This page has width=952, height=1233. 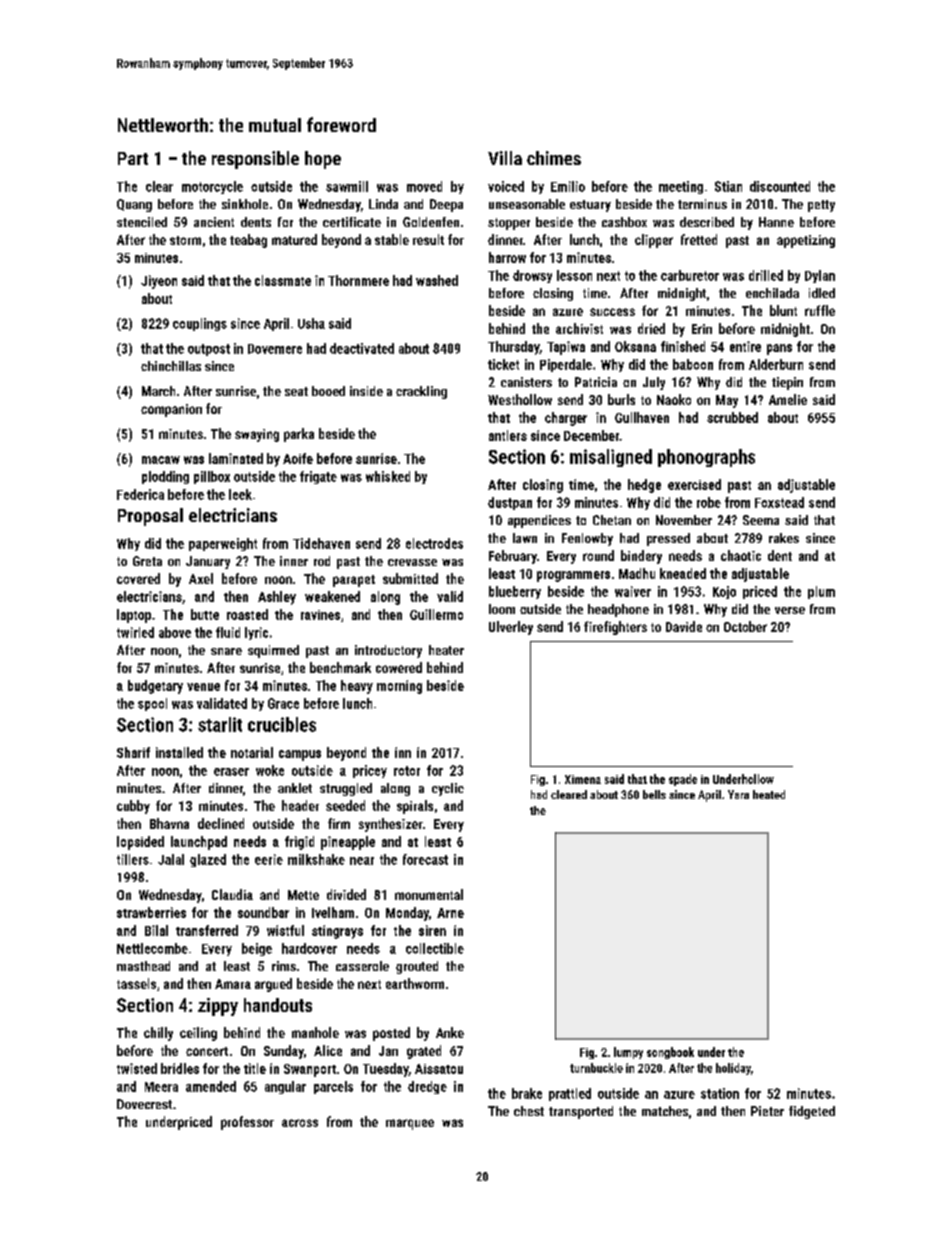 What do you see at coordinates (207, 1051) in the page?
I see `concert` at bounding box center [207, 1051].
